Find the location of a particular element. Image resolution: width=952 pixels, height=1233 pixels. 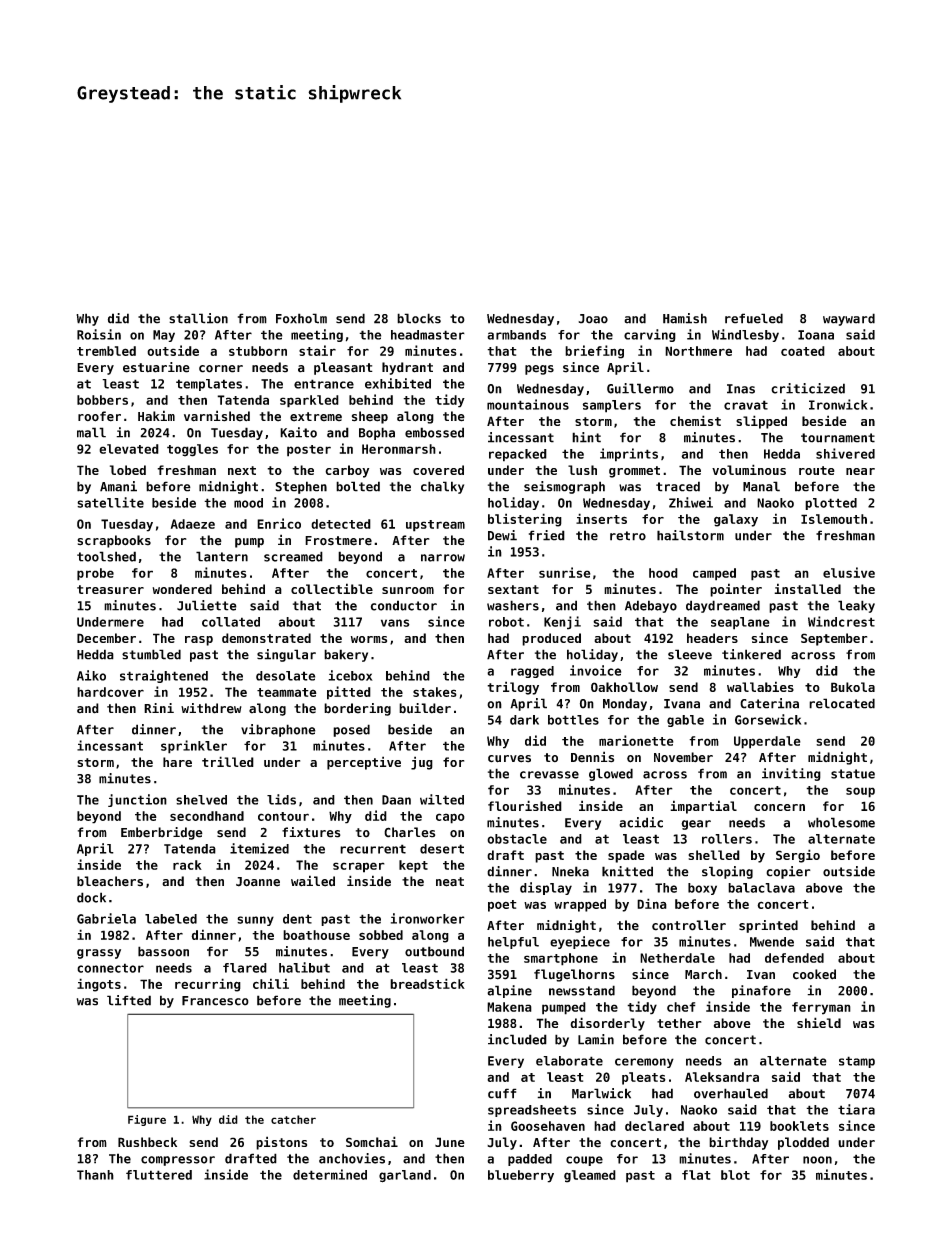

hood is located at coordinates (663, 573).
